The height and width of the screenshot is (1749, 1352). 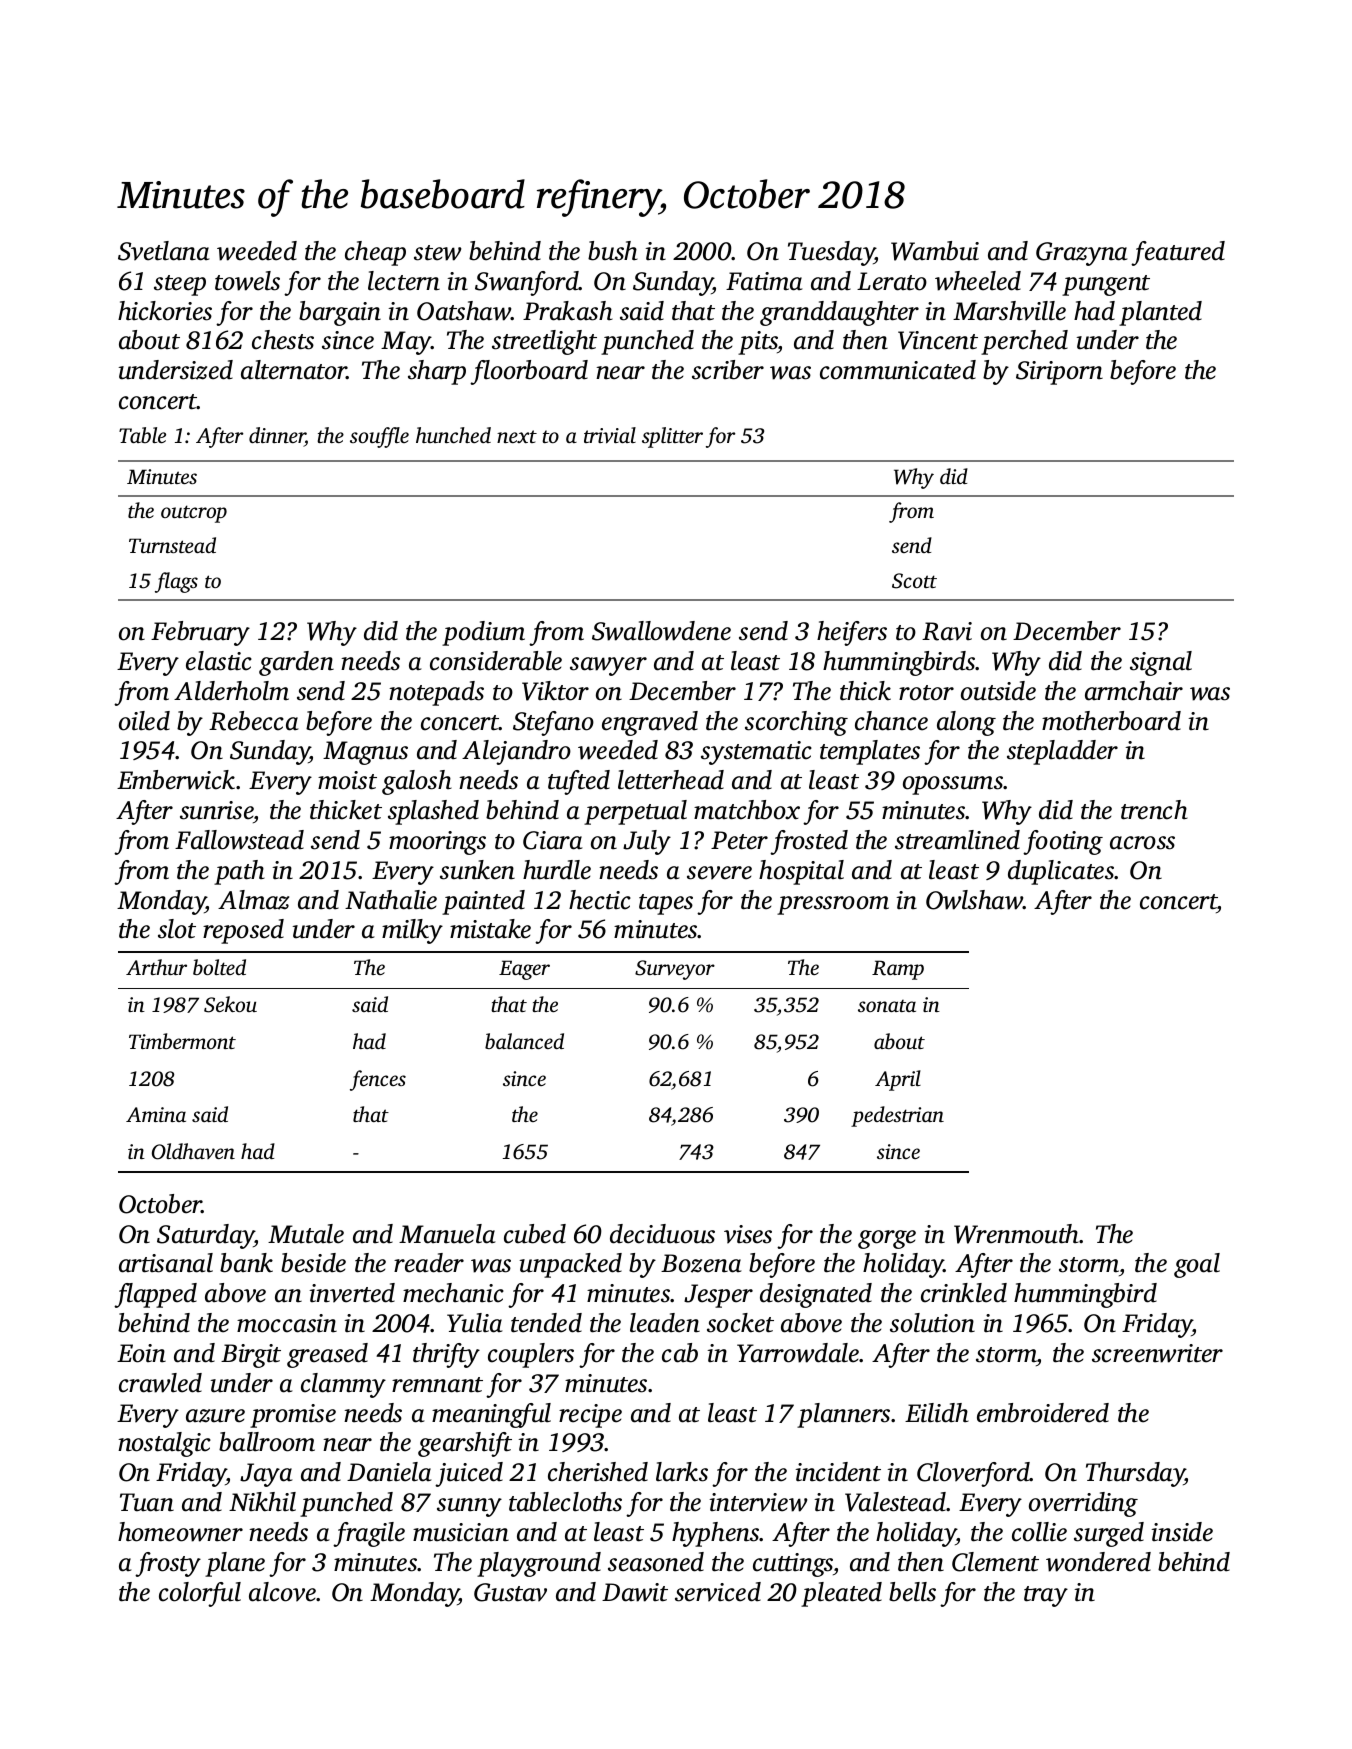 I want to click on alternator, so click(x=294, y=370).
